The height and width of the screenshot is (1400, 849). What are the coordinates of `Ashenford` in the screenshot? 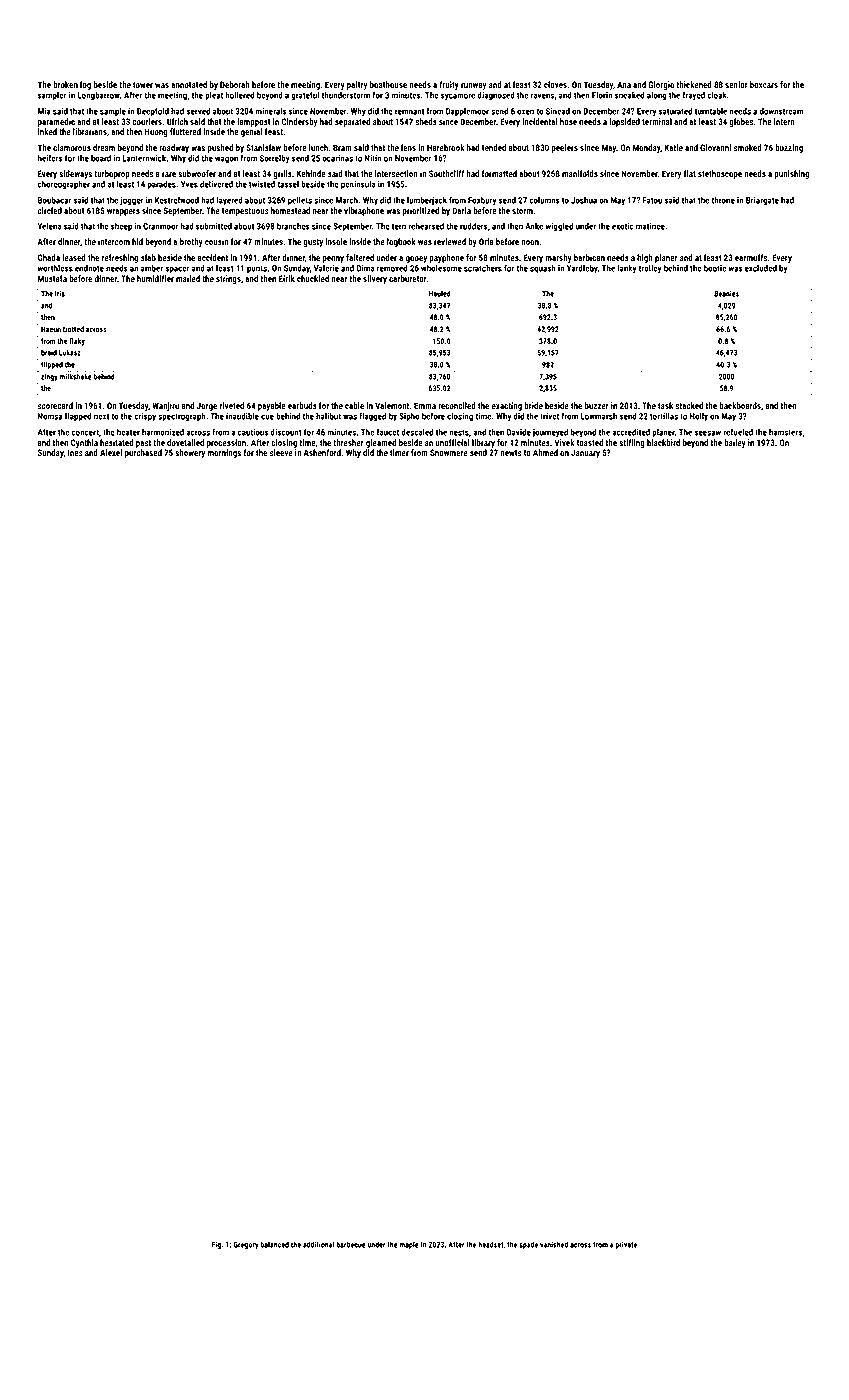 It's located at (322, 452).
